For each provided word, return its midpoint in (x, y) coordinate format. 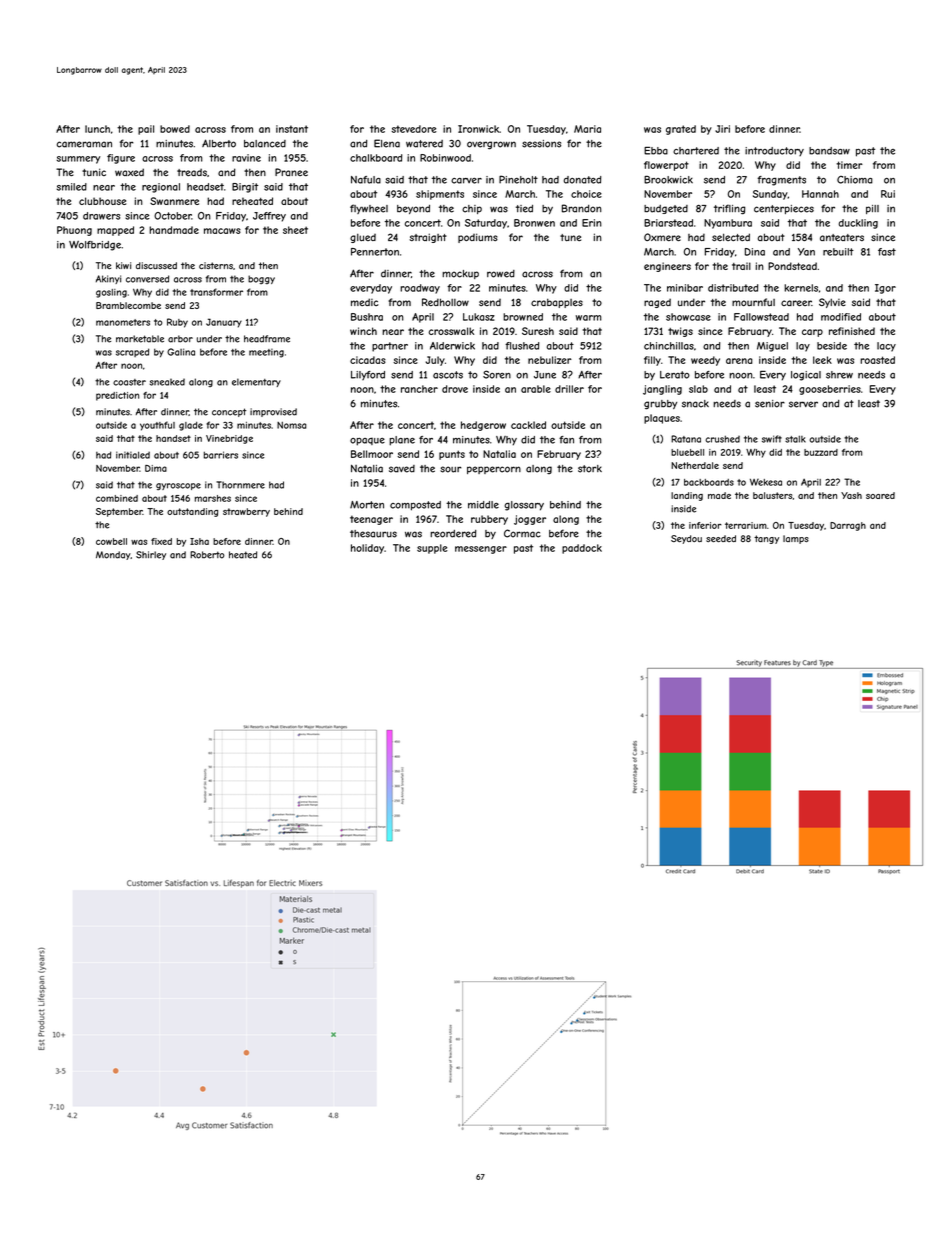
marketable (140, 339)
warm (589, 318)
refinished (852, 331)
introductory (774, 151)
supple (432, 549)
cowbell (111, 541)
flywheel (369, 209)
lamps (796, 539)
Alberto (219, 143)
